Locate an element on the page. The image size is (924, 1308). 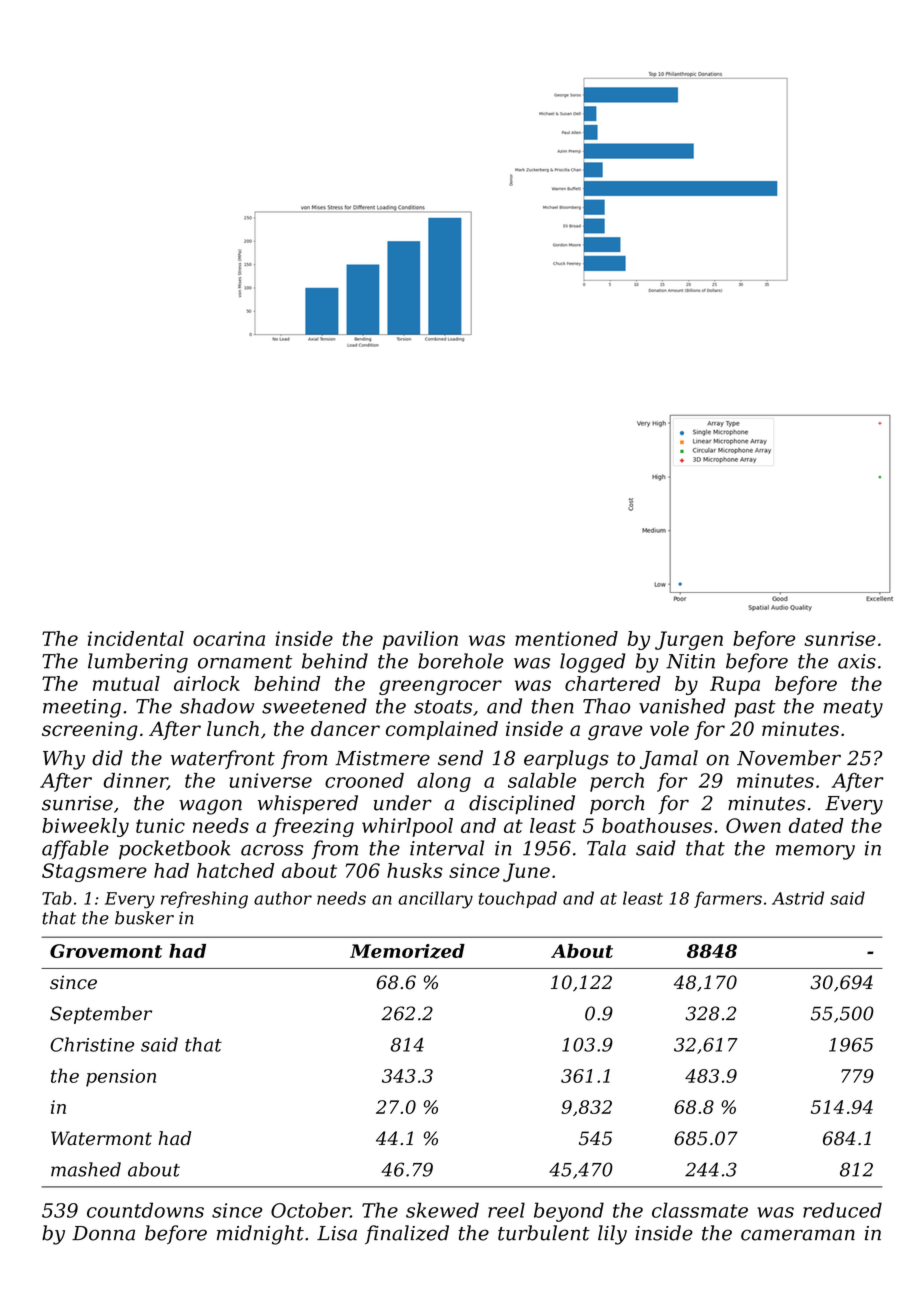
Memorized is located at coordinates (407, 951).
